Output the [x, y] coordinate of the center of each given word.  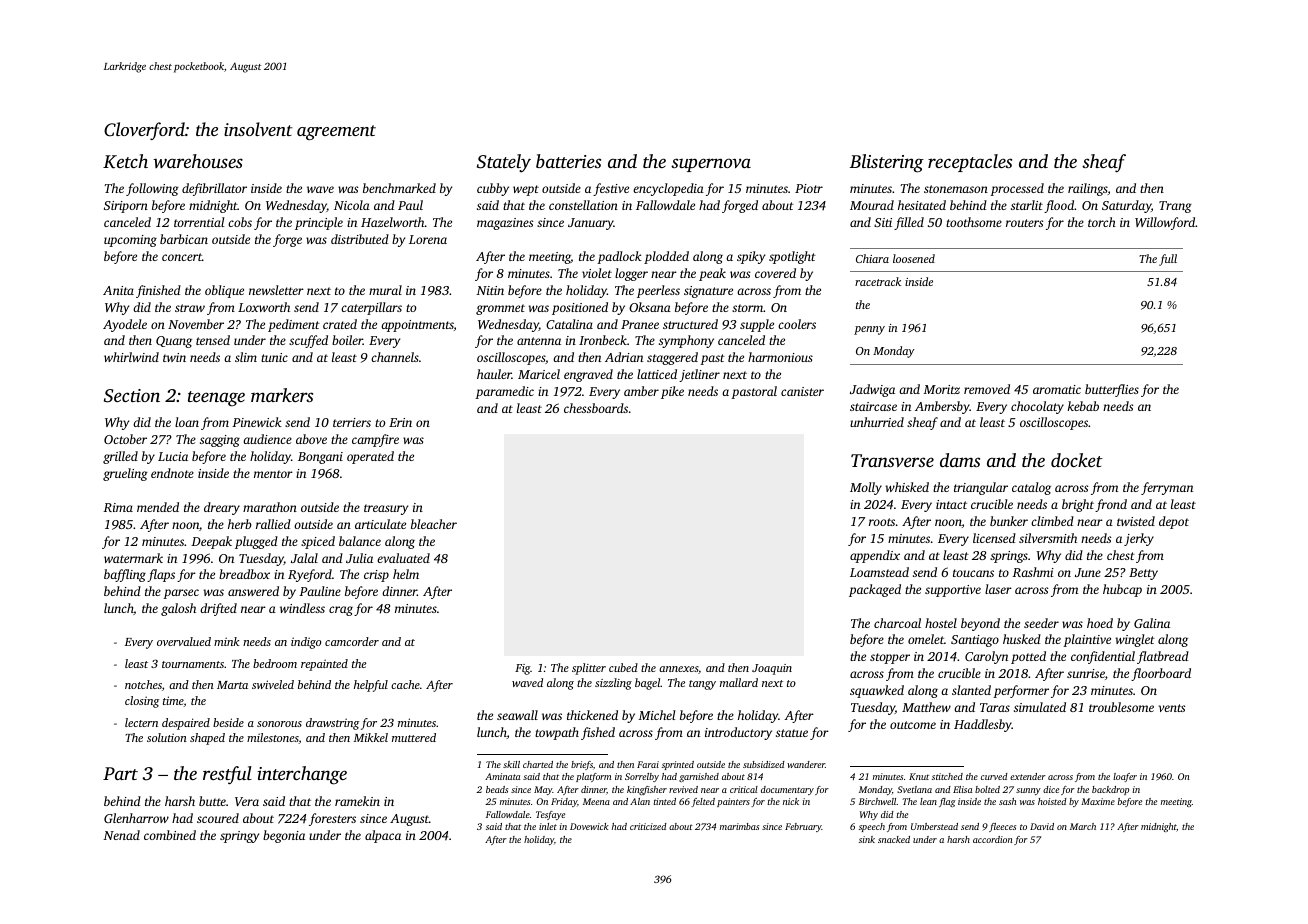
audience [267, 439]
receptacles [970, 163]
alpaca [383, 836]
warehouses [198, 161]
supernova [711, 165]
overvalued [184, 641]
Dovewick [589, 826]
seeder [1041, 623]
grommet [500, 309]
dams [960, 460]
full [1168, 260]
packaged [875, 590]
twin [174, 357]
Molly [866, 488]
